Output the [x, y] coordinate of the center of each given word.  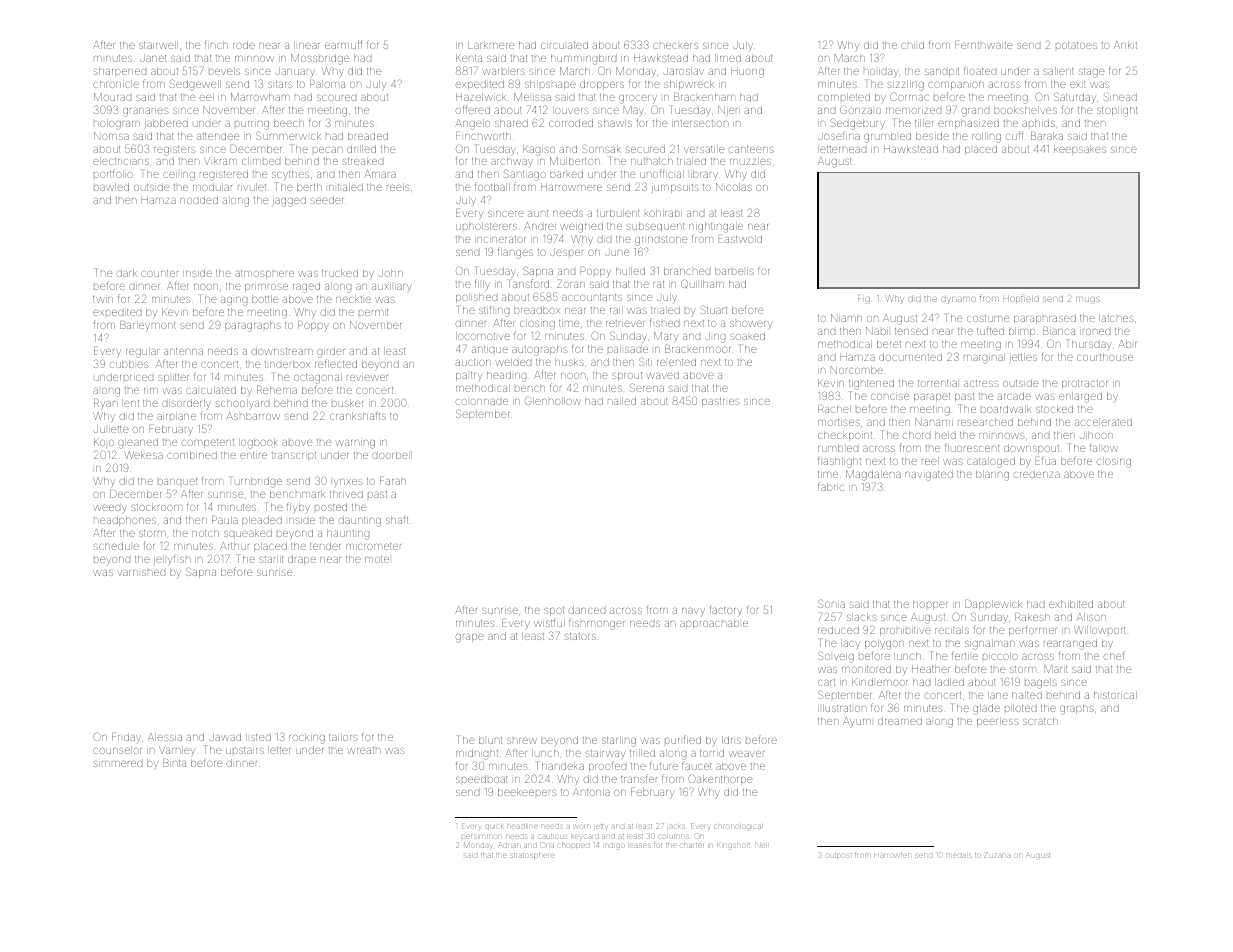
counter [159, 273]
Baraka [1047, 136]
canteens [751, 149]
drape [302, 560]
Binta [174, 763]
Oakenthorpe [720, 780]
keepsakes [1080, 150]
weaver [747, 754]
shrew [522, 741]
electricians [121, 161]
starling [619, 741]
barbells [734, 271]
